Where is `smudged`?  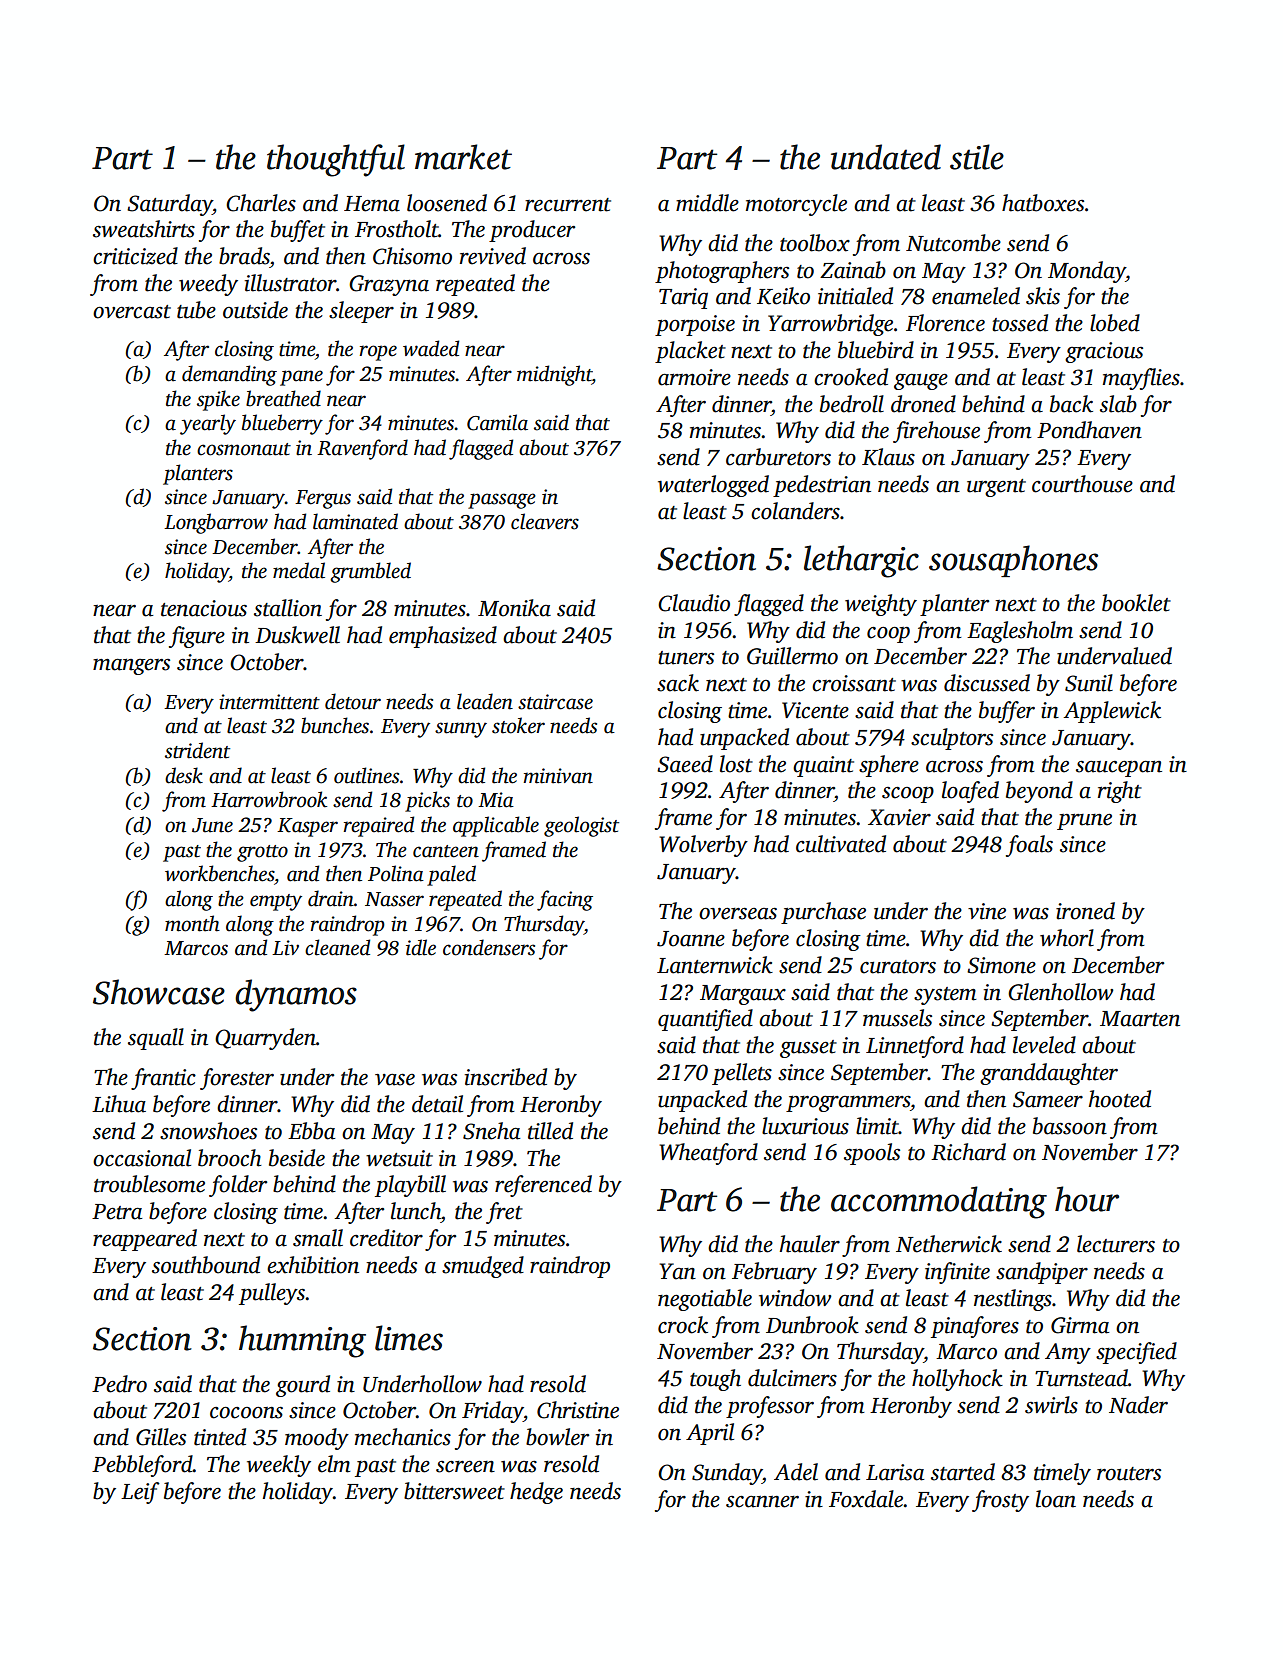 smudged is located at coordinates (483, 1267).
